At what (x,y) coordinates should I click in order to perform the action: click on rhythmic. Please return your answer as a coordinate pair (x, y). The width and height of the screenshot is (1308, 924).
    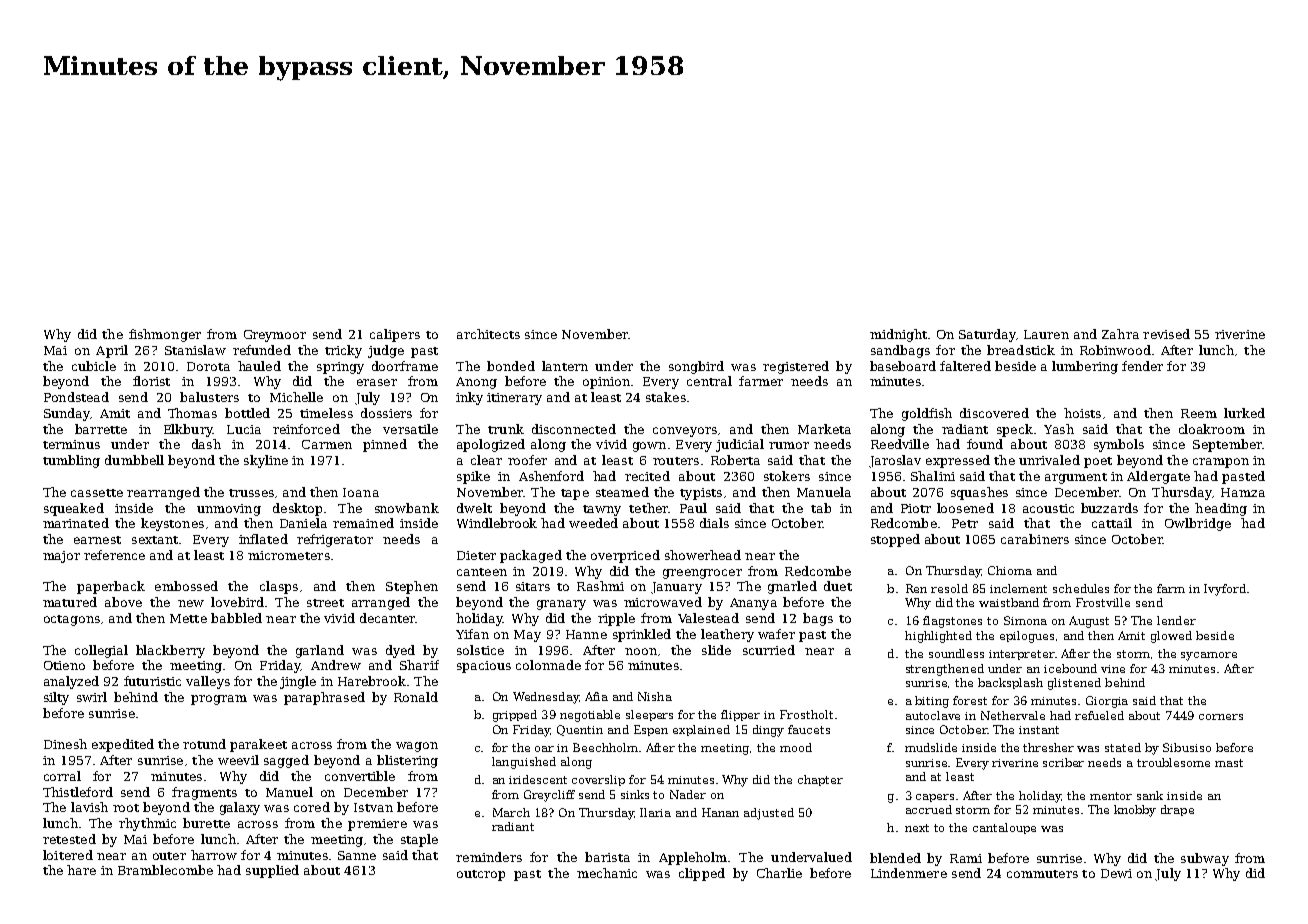
    Looking at the image, I should click on (147, 824).
